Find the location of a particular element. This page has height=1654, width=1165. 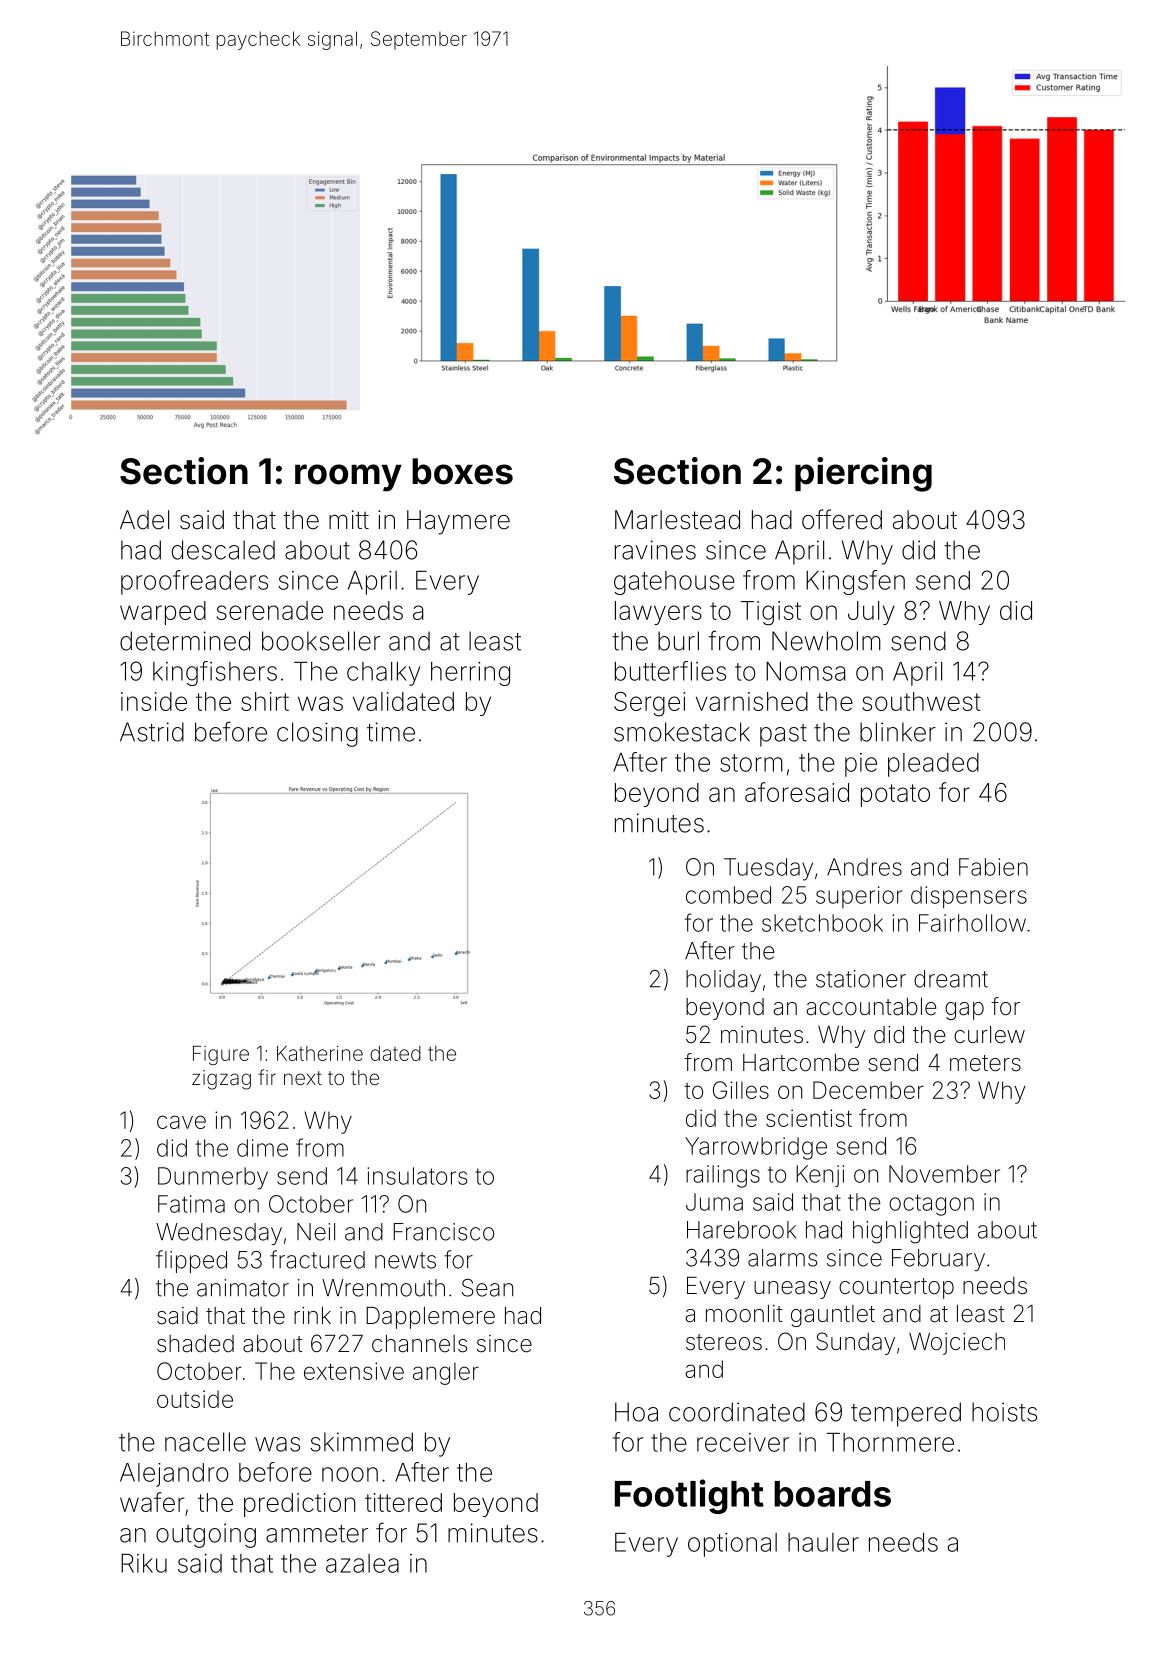

wafer is located at coordinates (152, 1502).
